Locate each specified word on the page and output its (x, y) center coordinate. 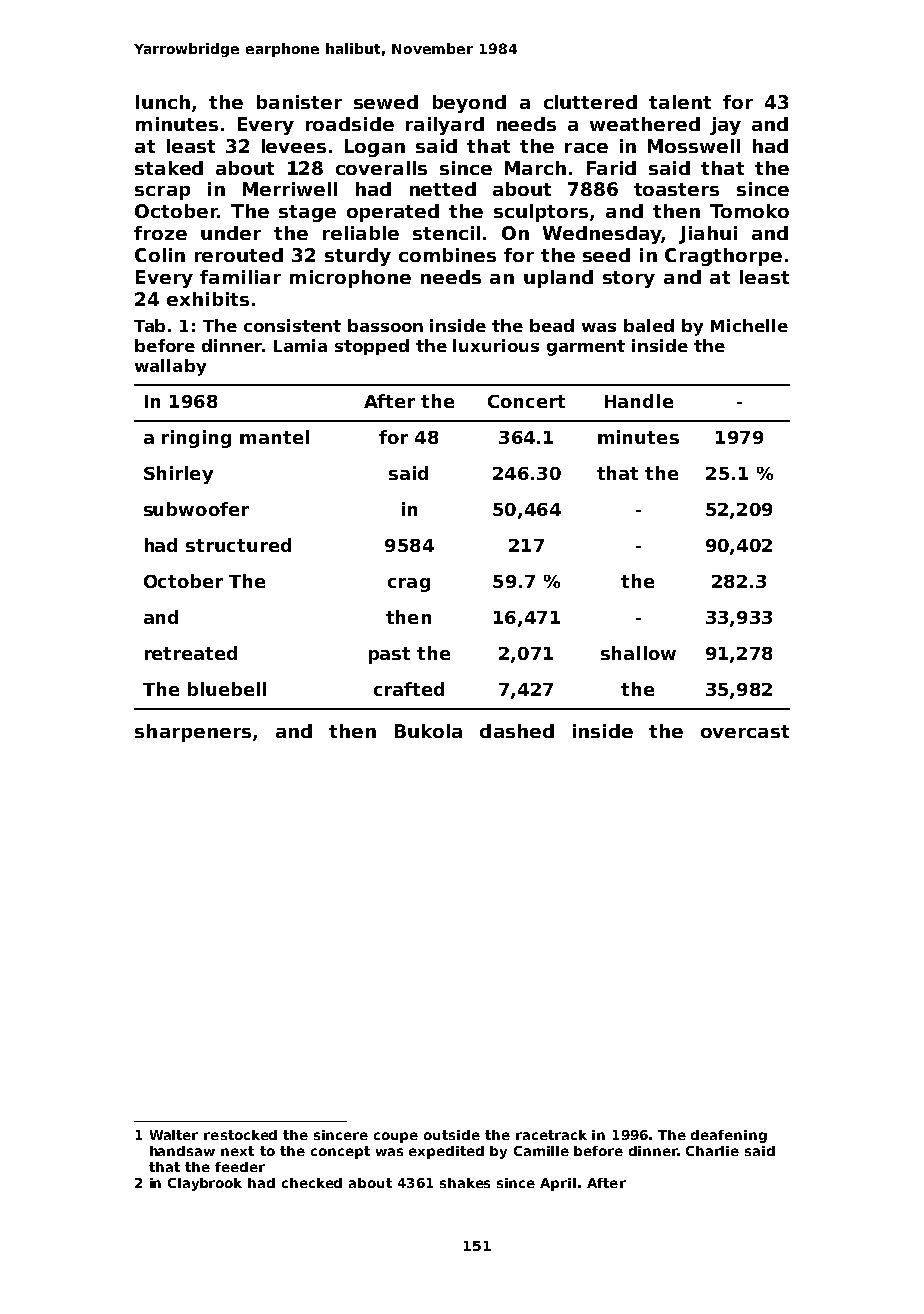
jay (725, 126)
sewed (386, 102)
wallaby (170, 367)
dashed (517, 731)
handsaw (182, 1151)
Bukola (428, 731)
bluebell (227, 689)
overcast (745, 731)
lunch (163, 102)
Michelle (749, 325)
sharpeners (193, 733)
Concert (526, 401)
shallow (638, 653)
